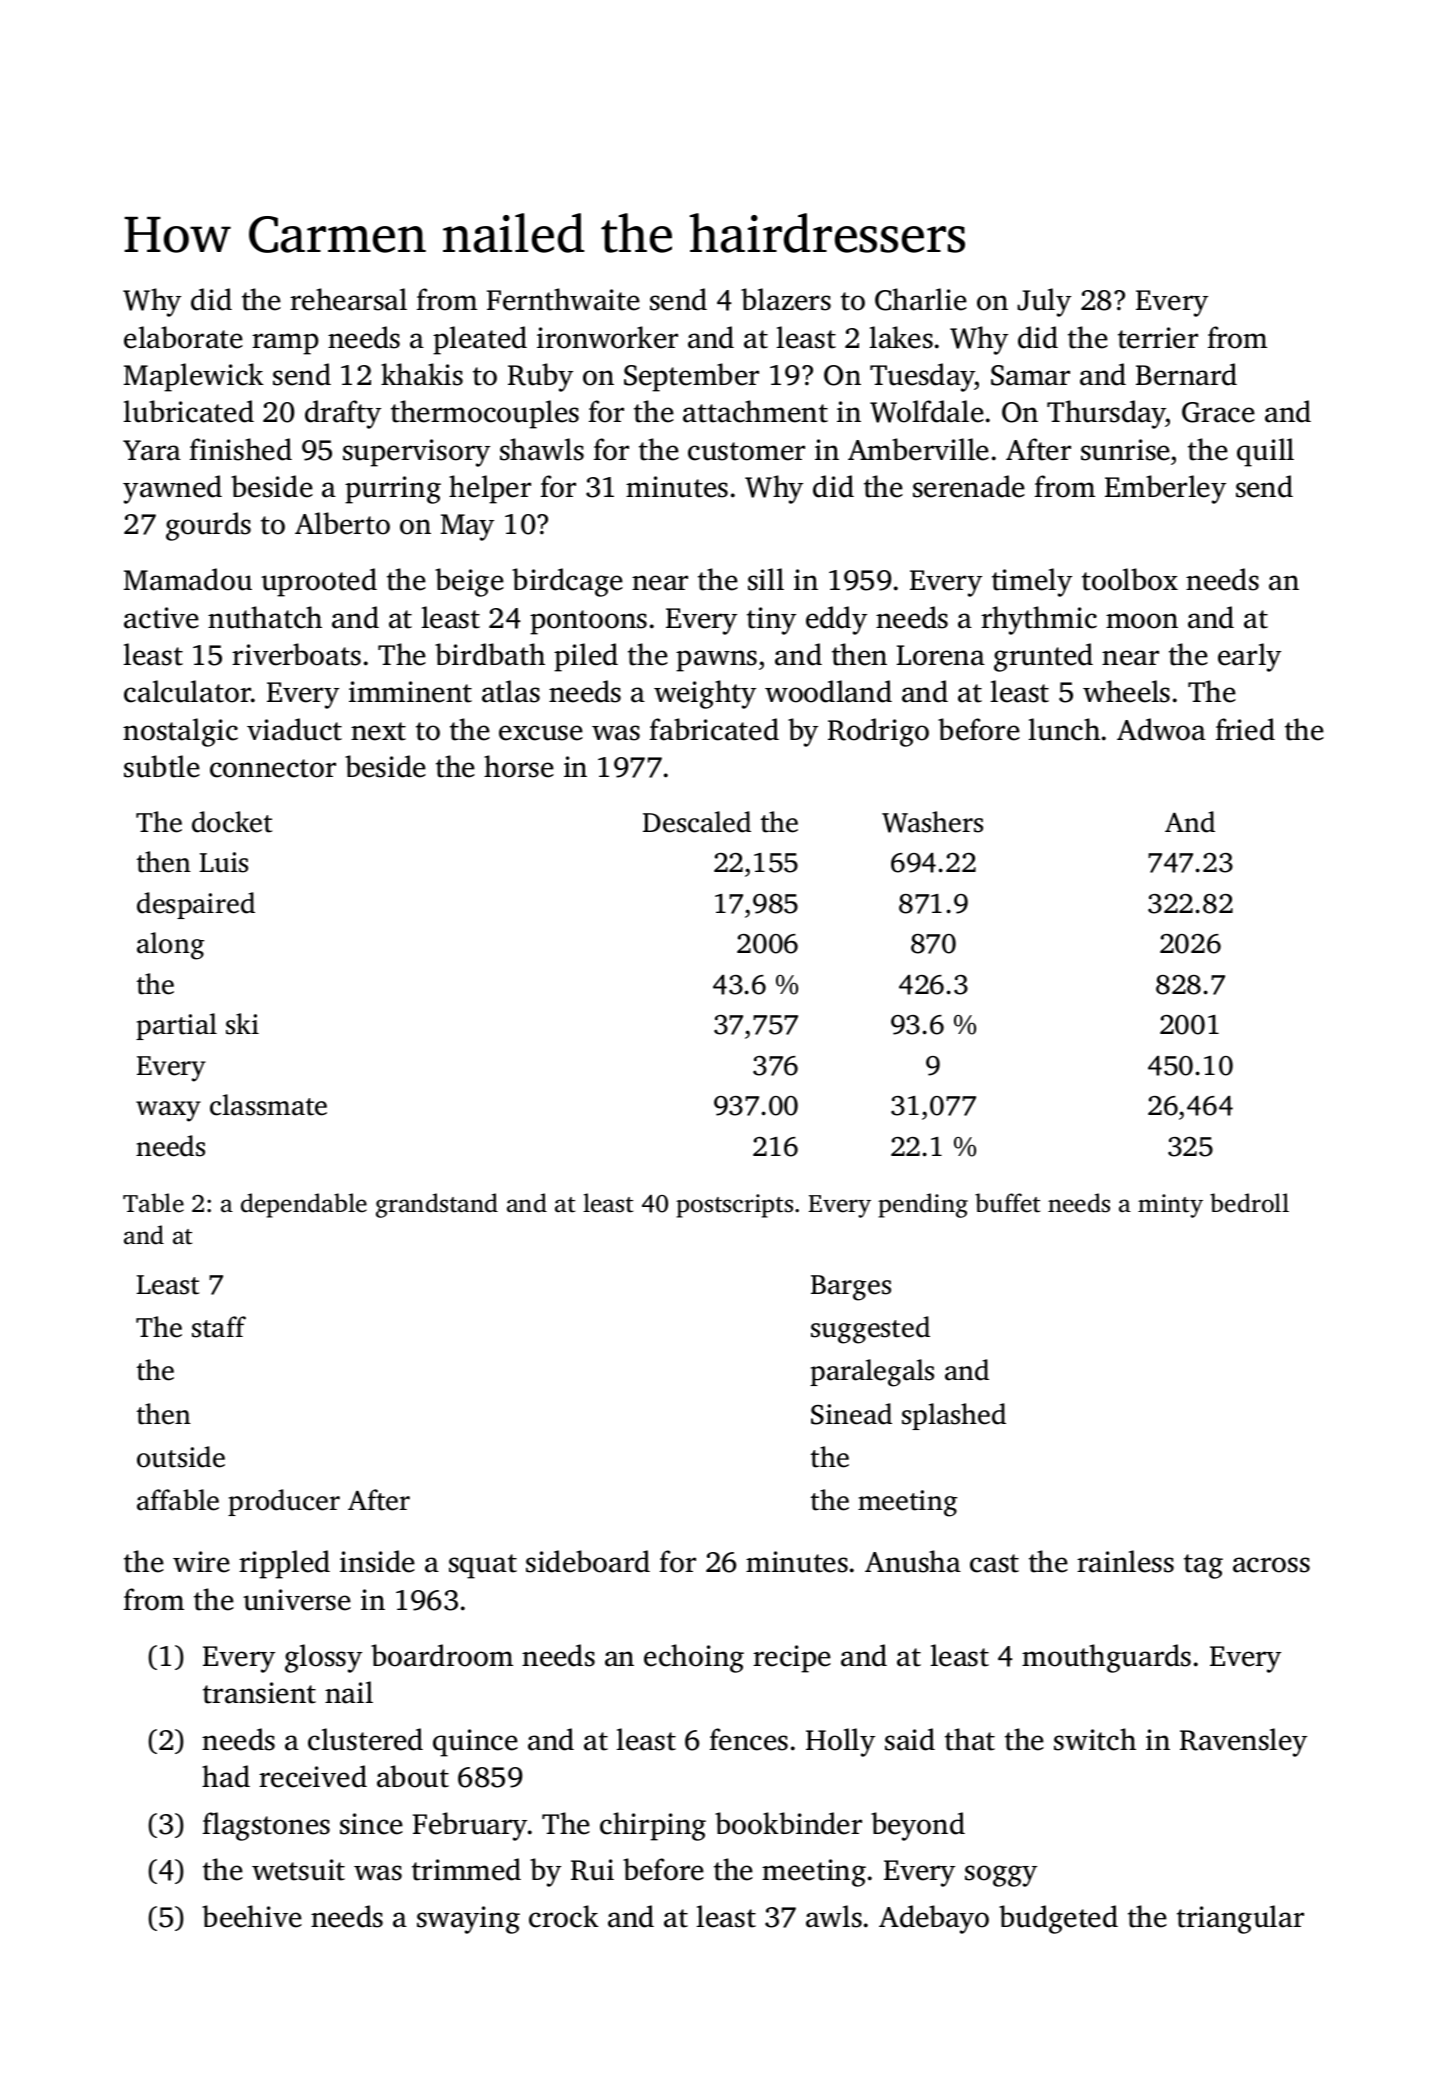 Image resolution: width=1450 pixels, height=2100 pixels. Describe the element at coordinates (378, 731) in the screenshot. I see `next` at that location.
